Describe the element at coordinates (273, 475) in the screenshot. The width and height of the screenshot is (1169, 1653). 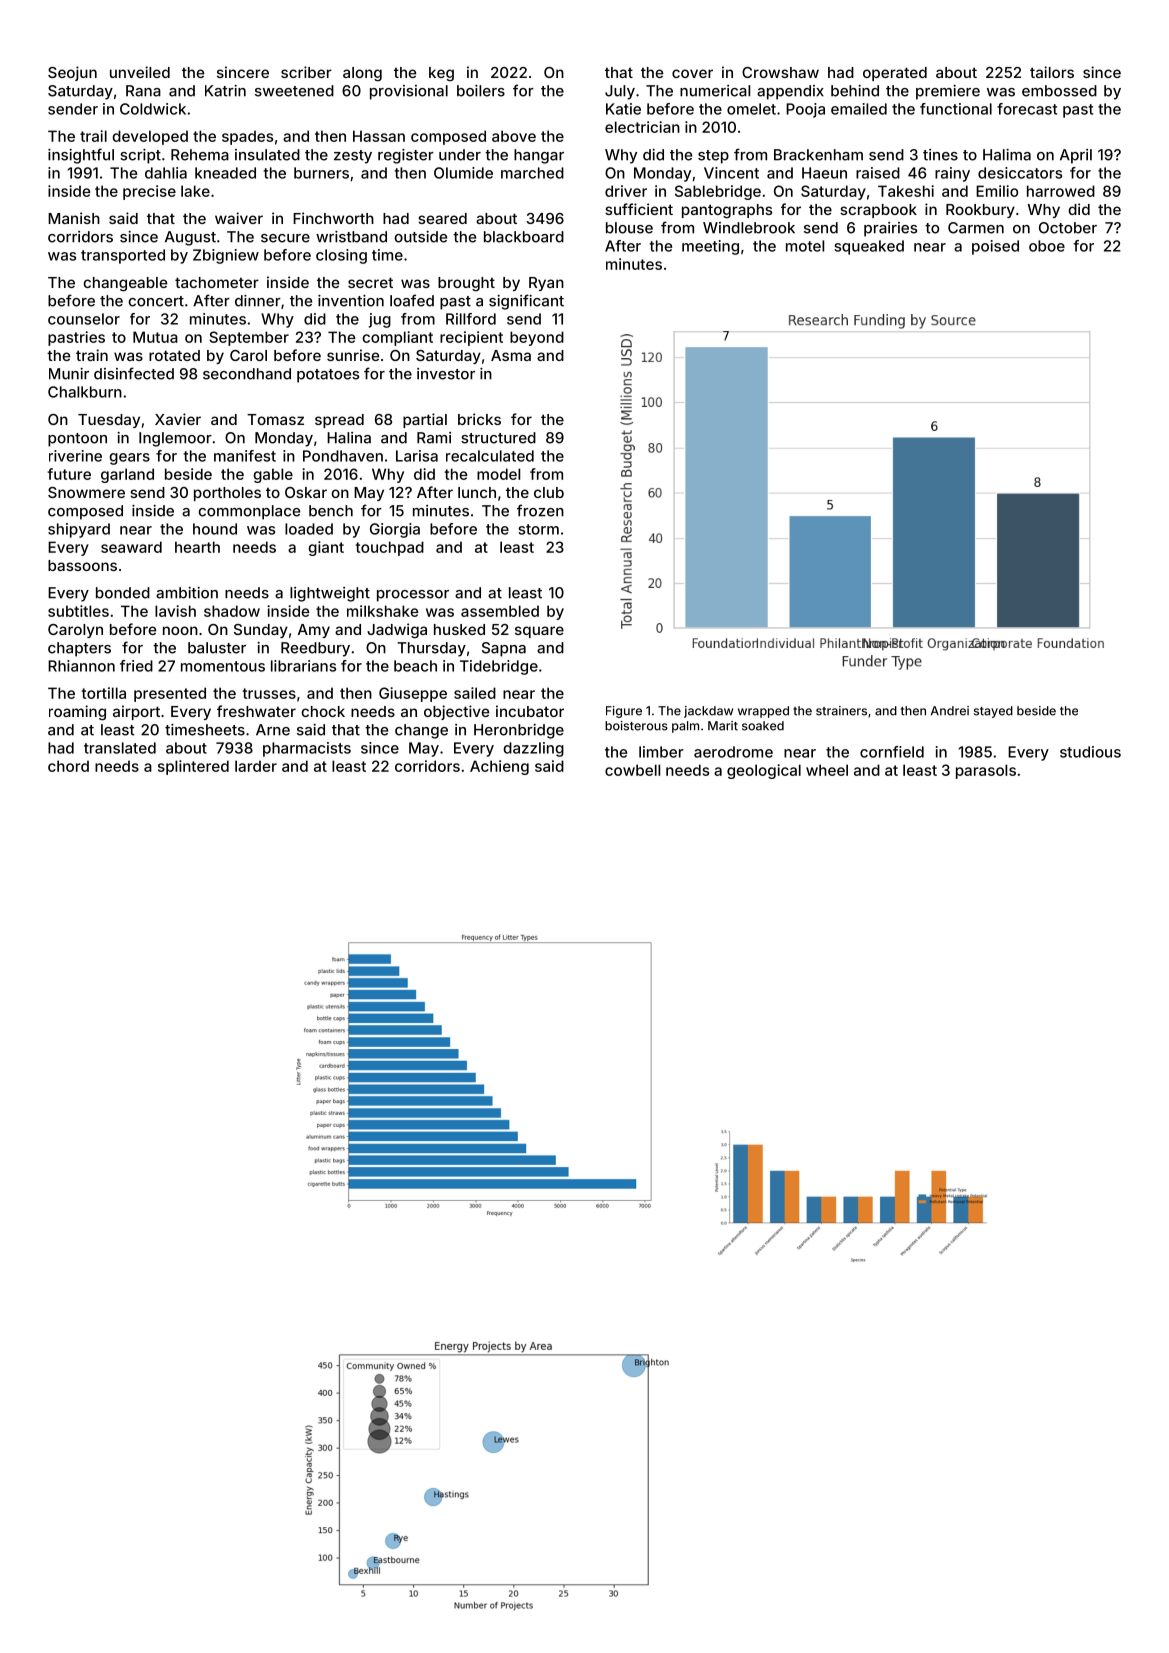
I see `gable` at that location.
